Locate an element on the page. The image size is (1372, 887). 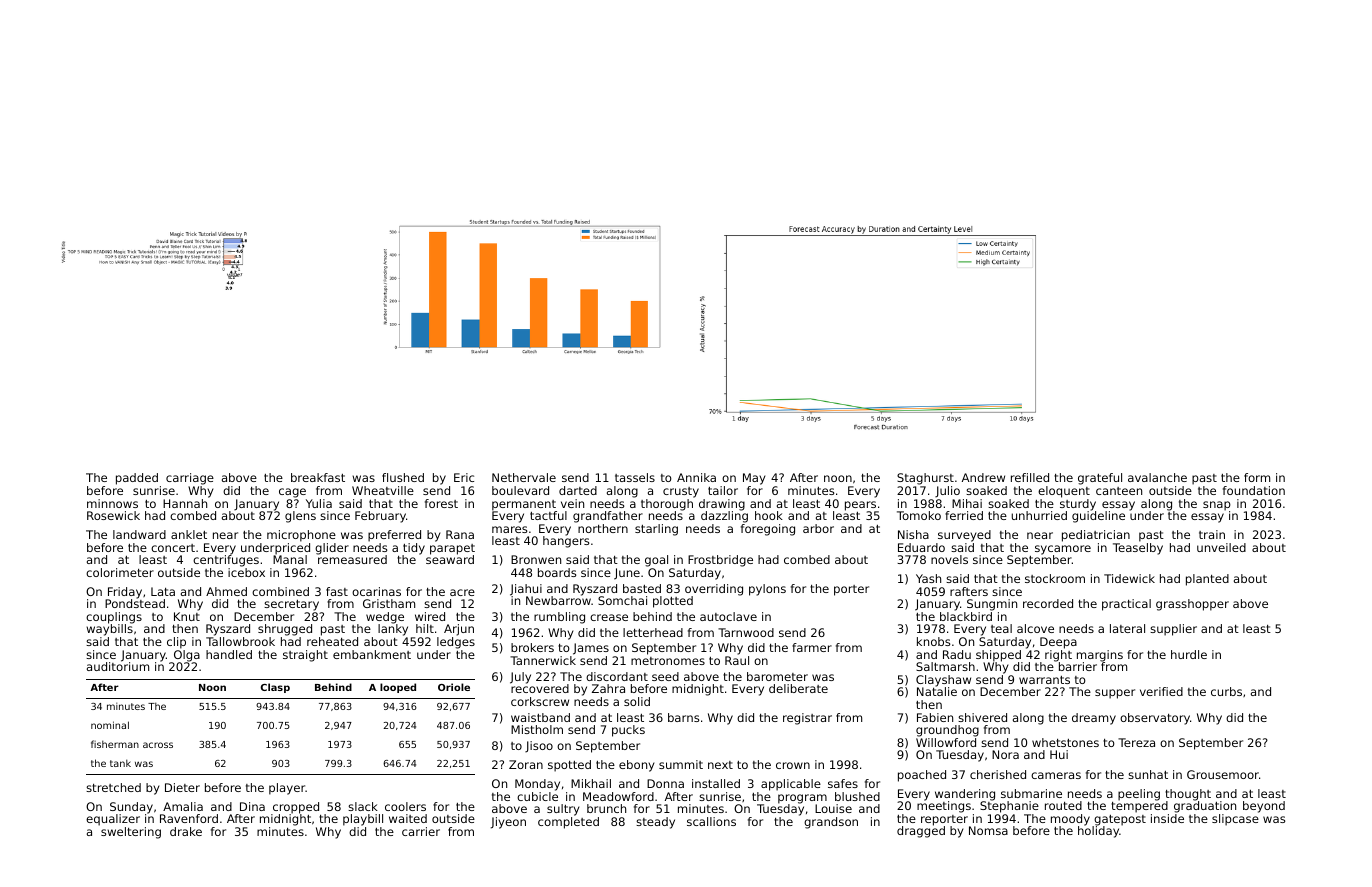
preferred is located at coordinates (394, 536).
